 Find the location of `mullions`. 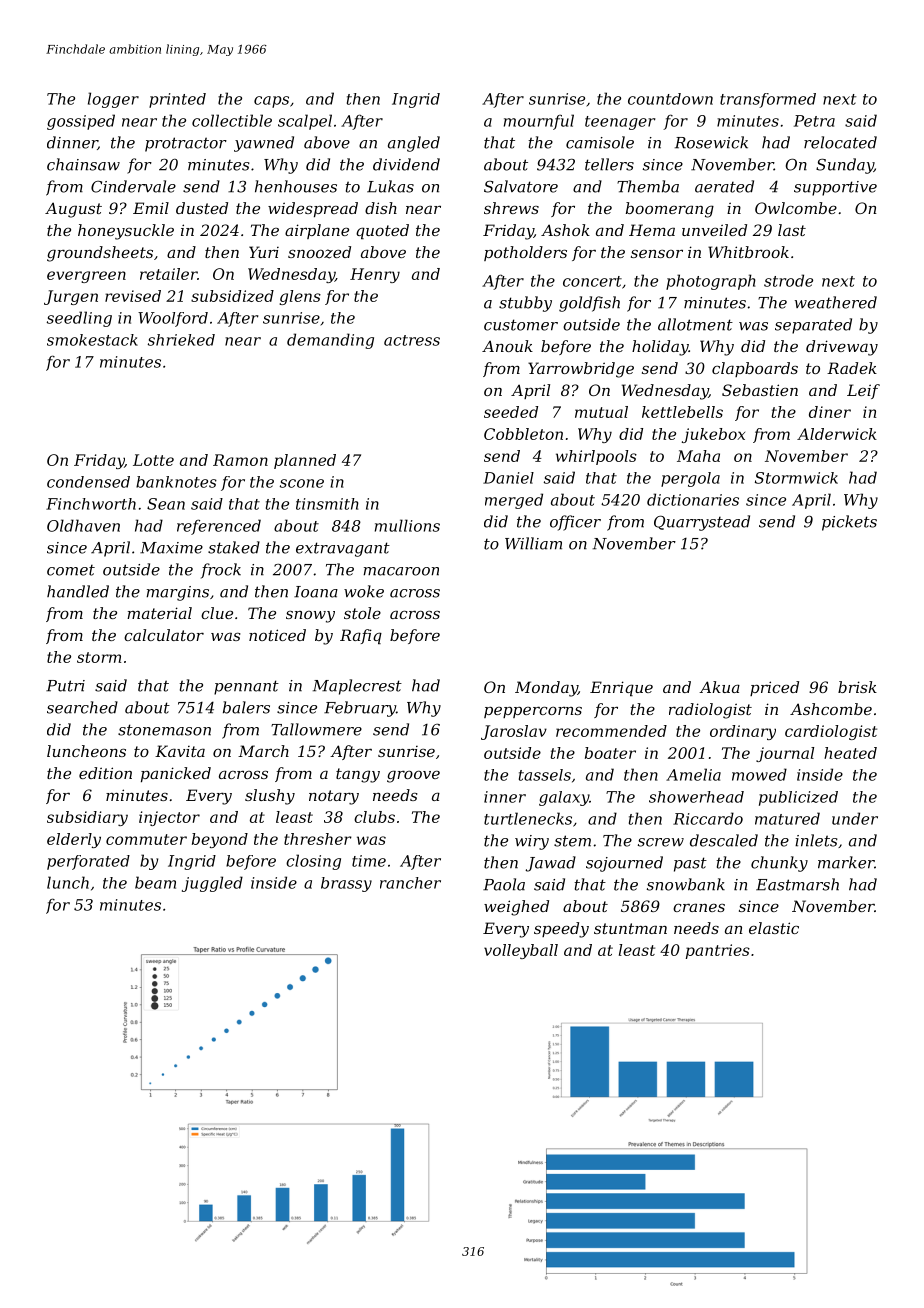

mullions is located at coordinates (407, 525).
